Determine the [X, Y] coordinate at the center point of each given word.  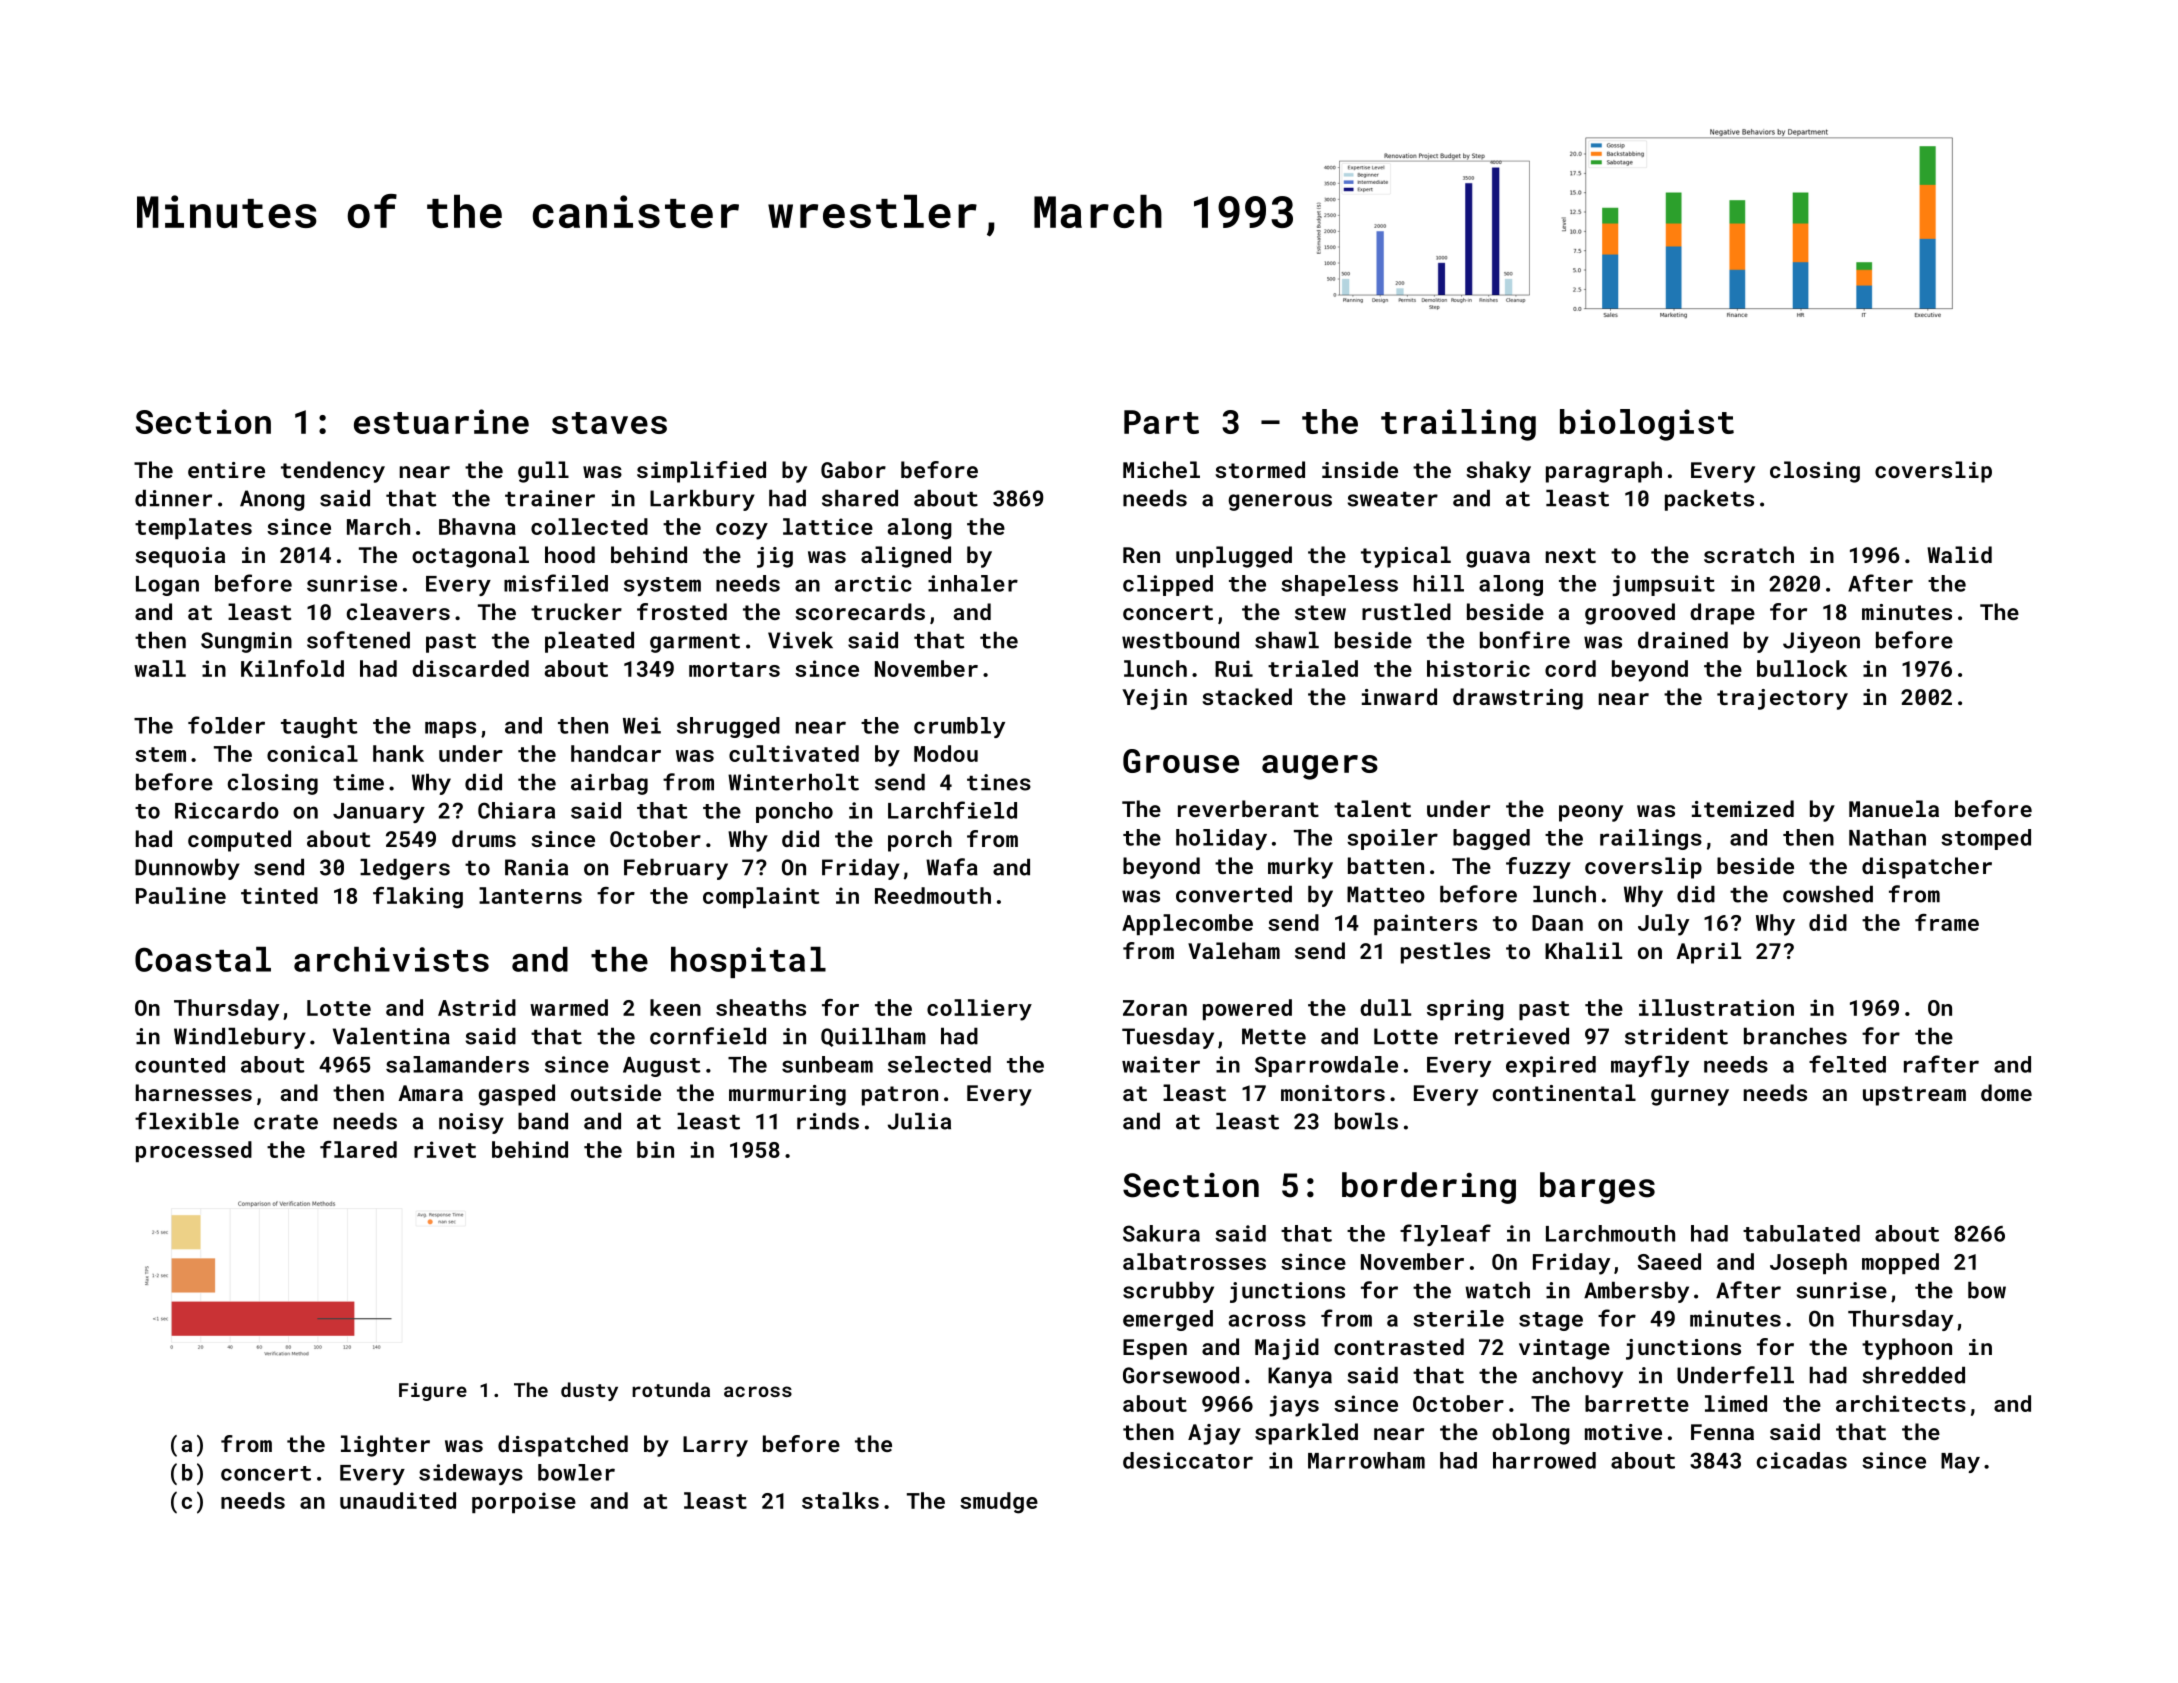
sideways [471, 1474]
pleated [589, 642]
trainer [550, 498]
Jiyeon [1821, 642]
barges [1597, 1188]
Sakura [1161, 1233]
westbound [1180, 640]
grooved [1630, 614]
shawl [1287, 640]
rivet [445, 1149]
